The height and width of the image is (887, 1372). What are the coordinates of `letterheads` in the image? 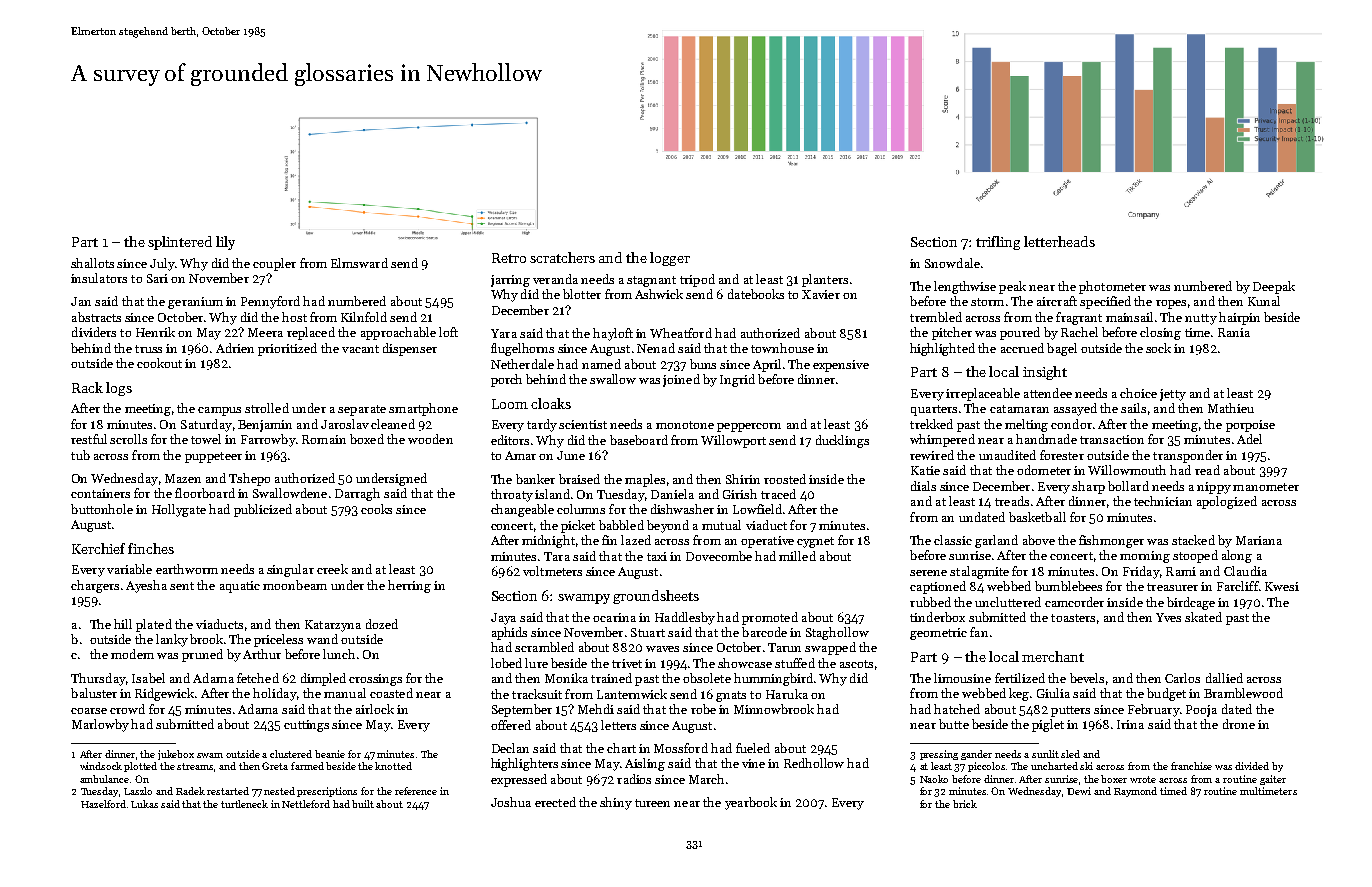 It's located at (1059, 241).
